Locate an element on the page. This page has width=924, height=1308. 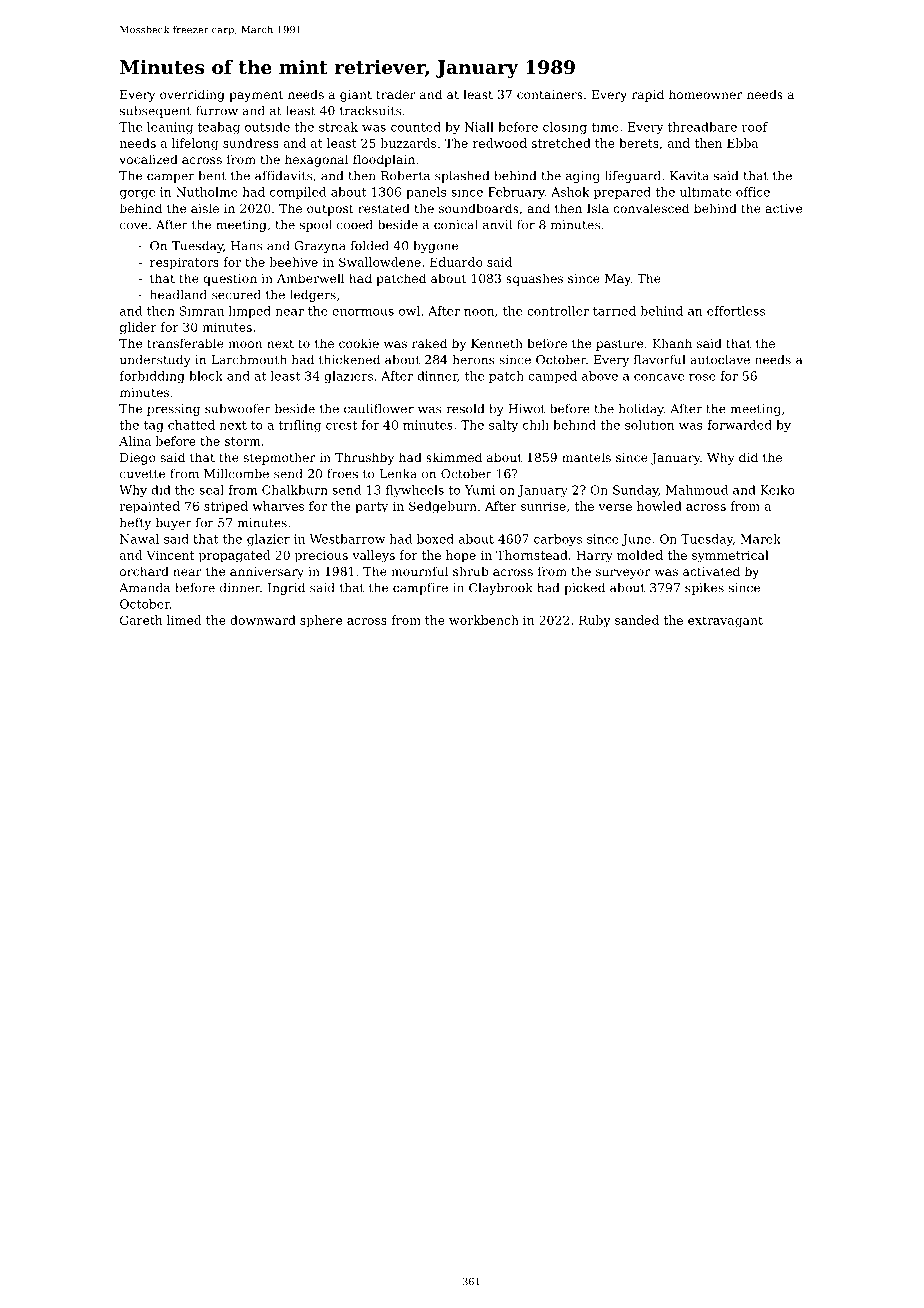
picked is located at coordinates (584, 589).
